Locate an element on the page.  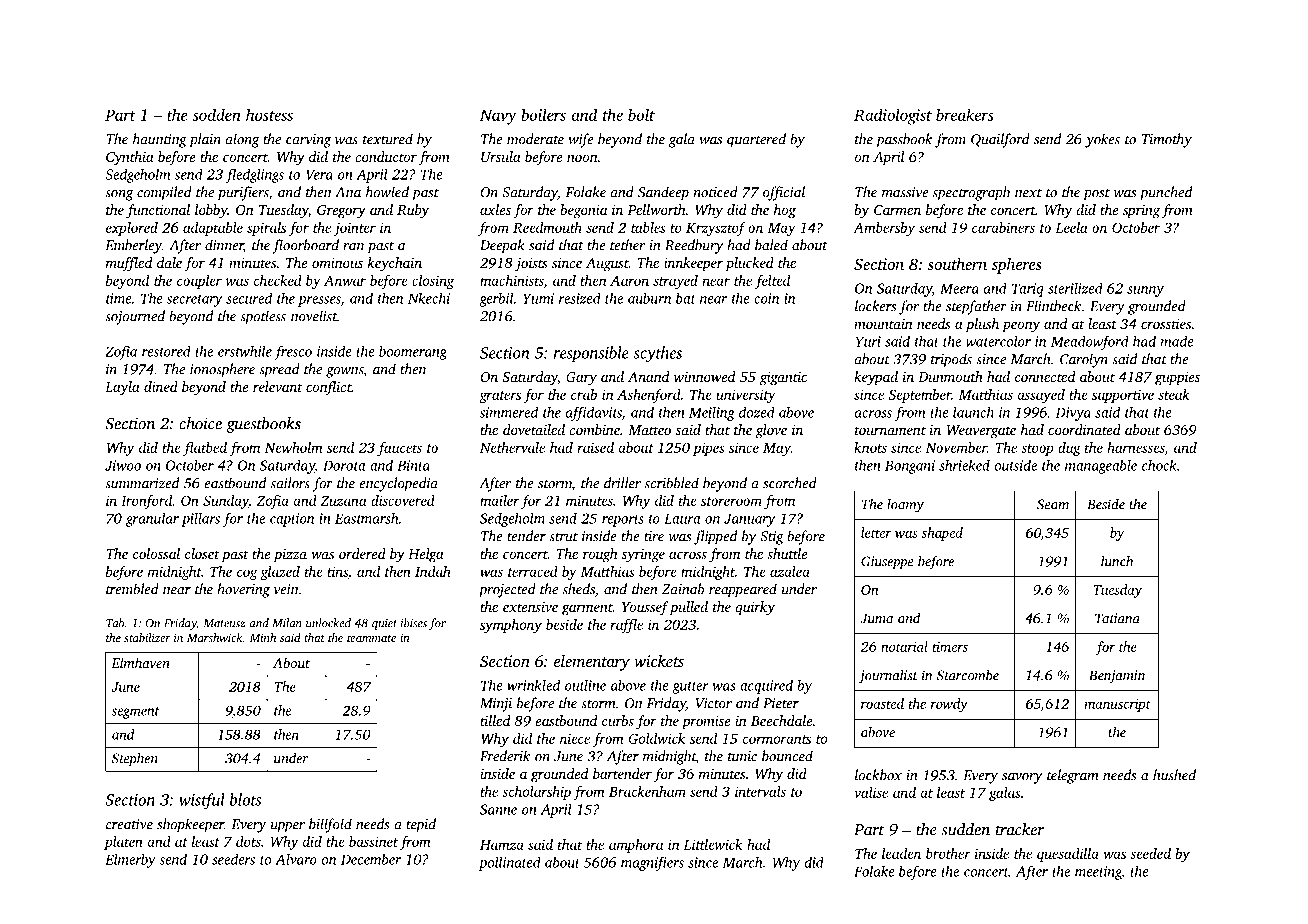
hostess is located at coordinates (269, 114).
